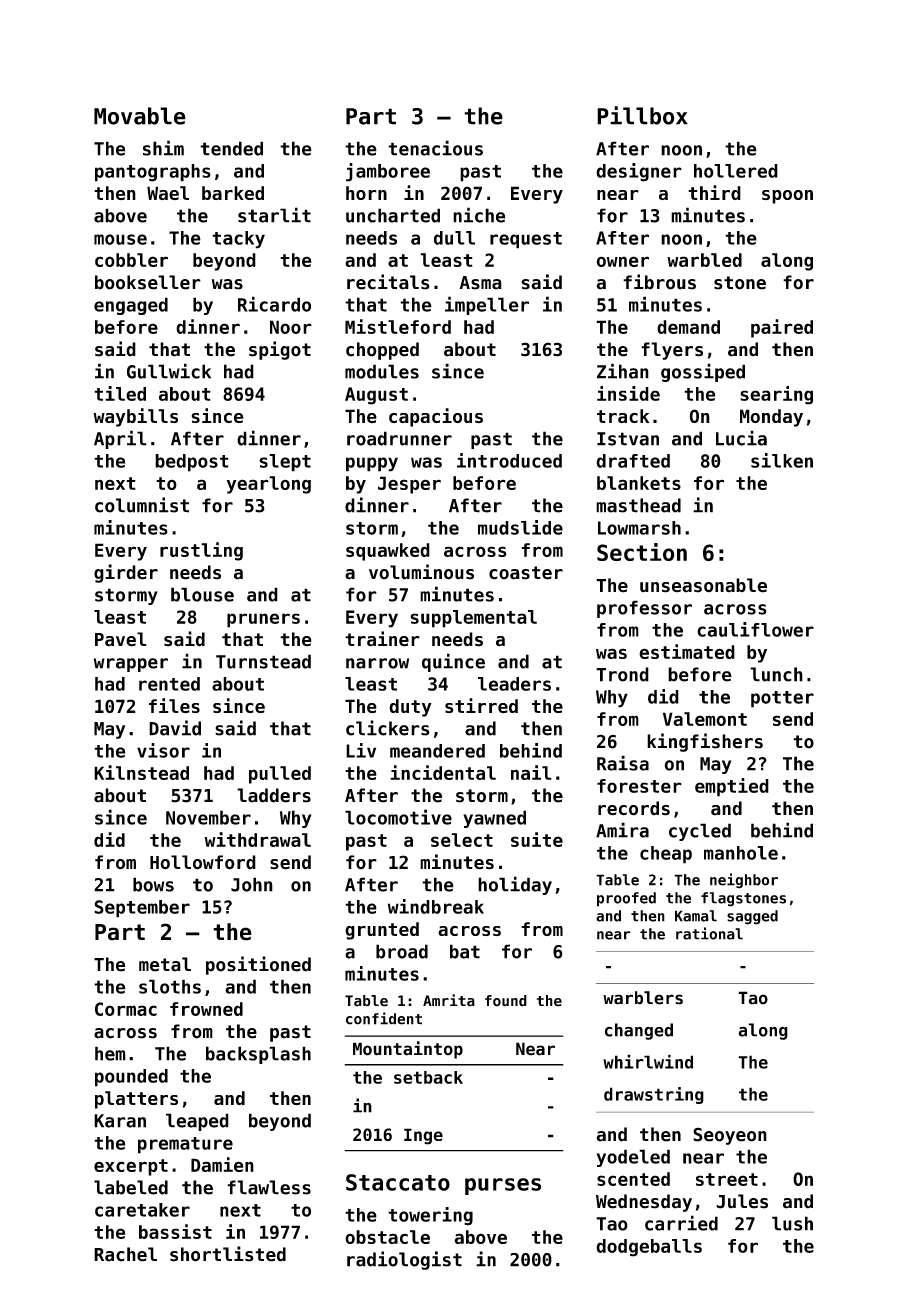 The width and height of the image is (908, 1316). What do you see at coordinates (776, 395) in the image?
I see `searing` at bounding box center [776, 395].
